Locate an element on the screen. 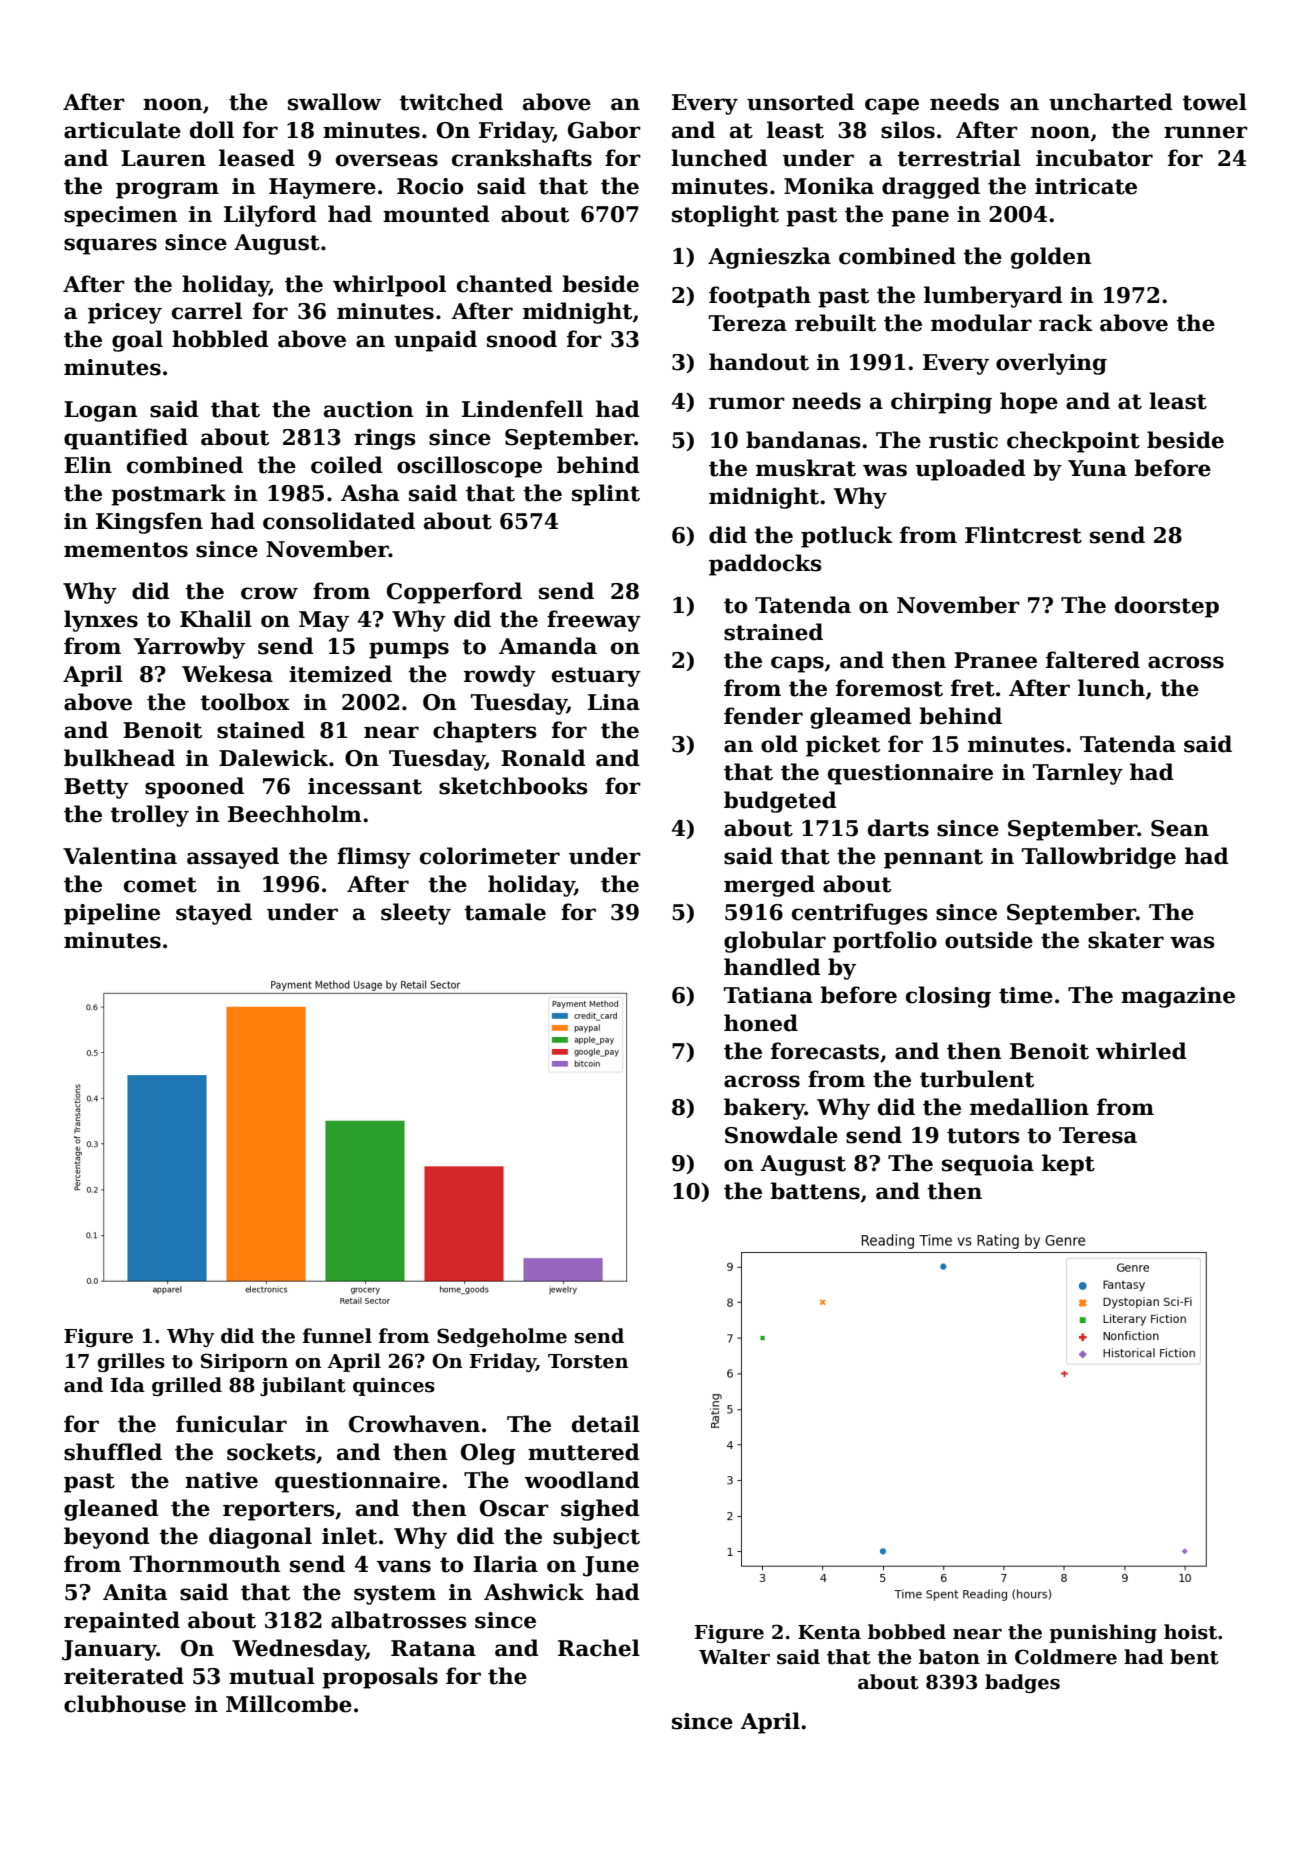 The image size is (1311, 1854). sockets is located at coordinates (271, 1452).
